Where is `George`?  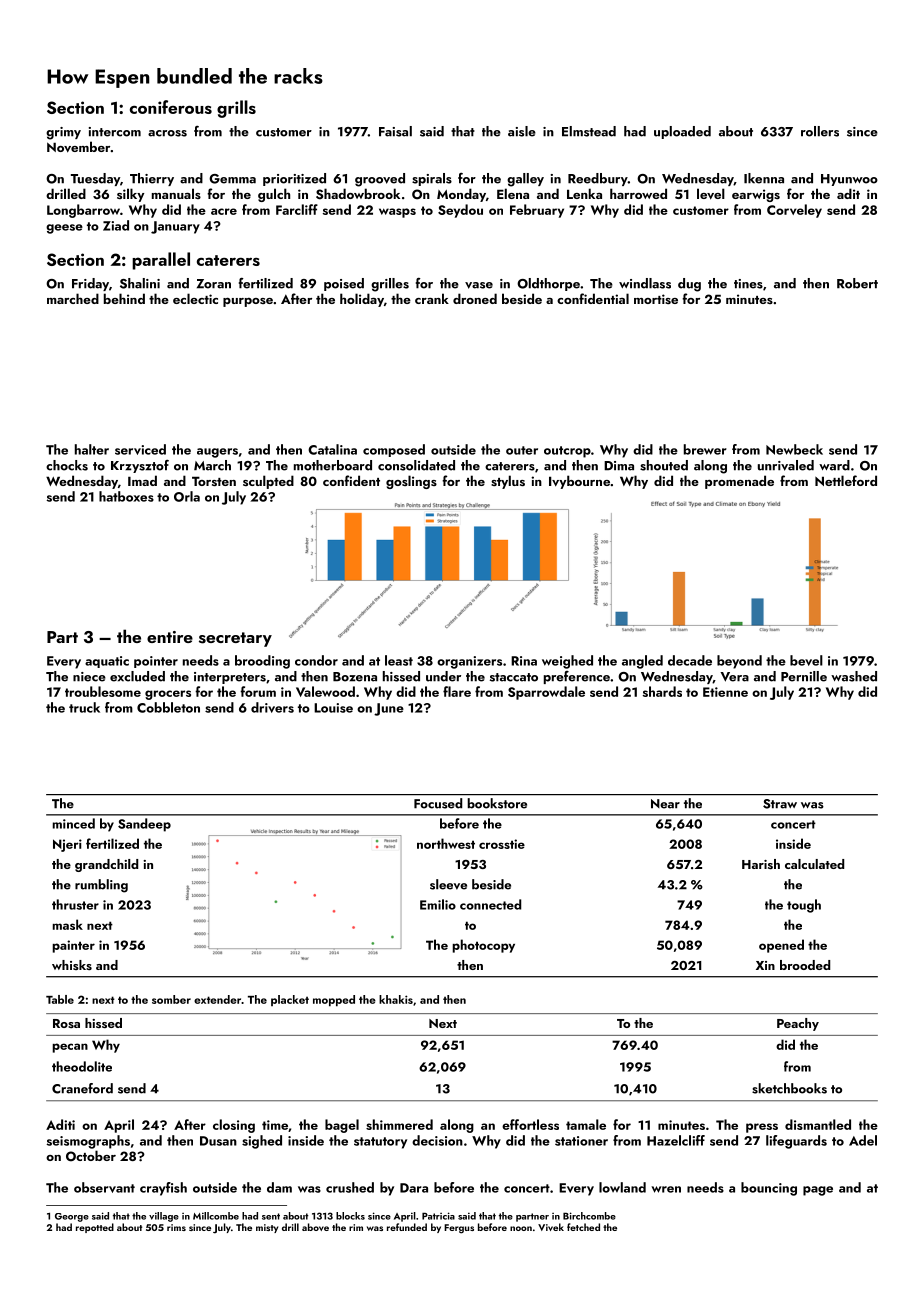 George is located at coordinates (72, 1217).
